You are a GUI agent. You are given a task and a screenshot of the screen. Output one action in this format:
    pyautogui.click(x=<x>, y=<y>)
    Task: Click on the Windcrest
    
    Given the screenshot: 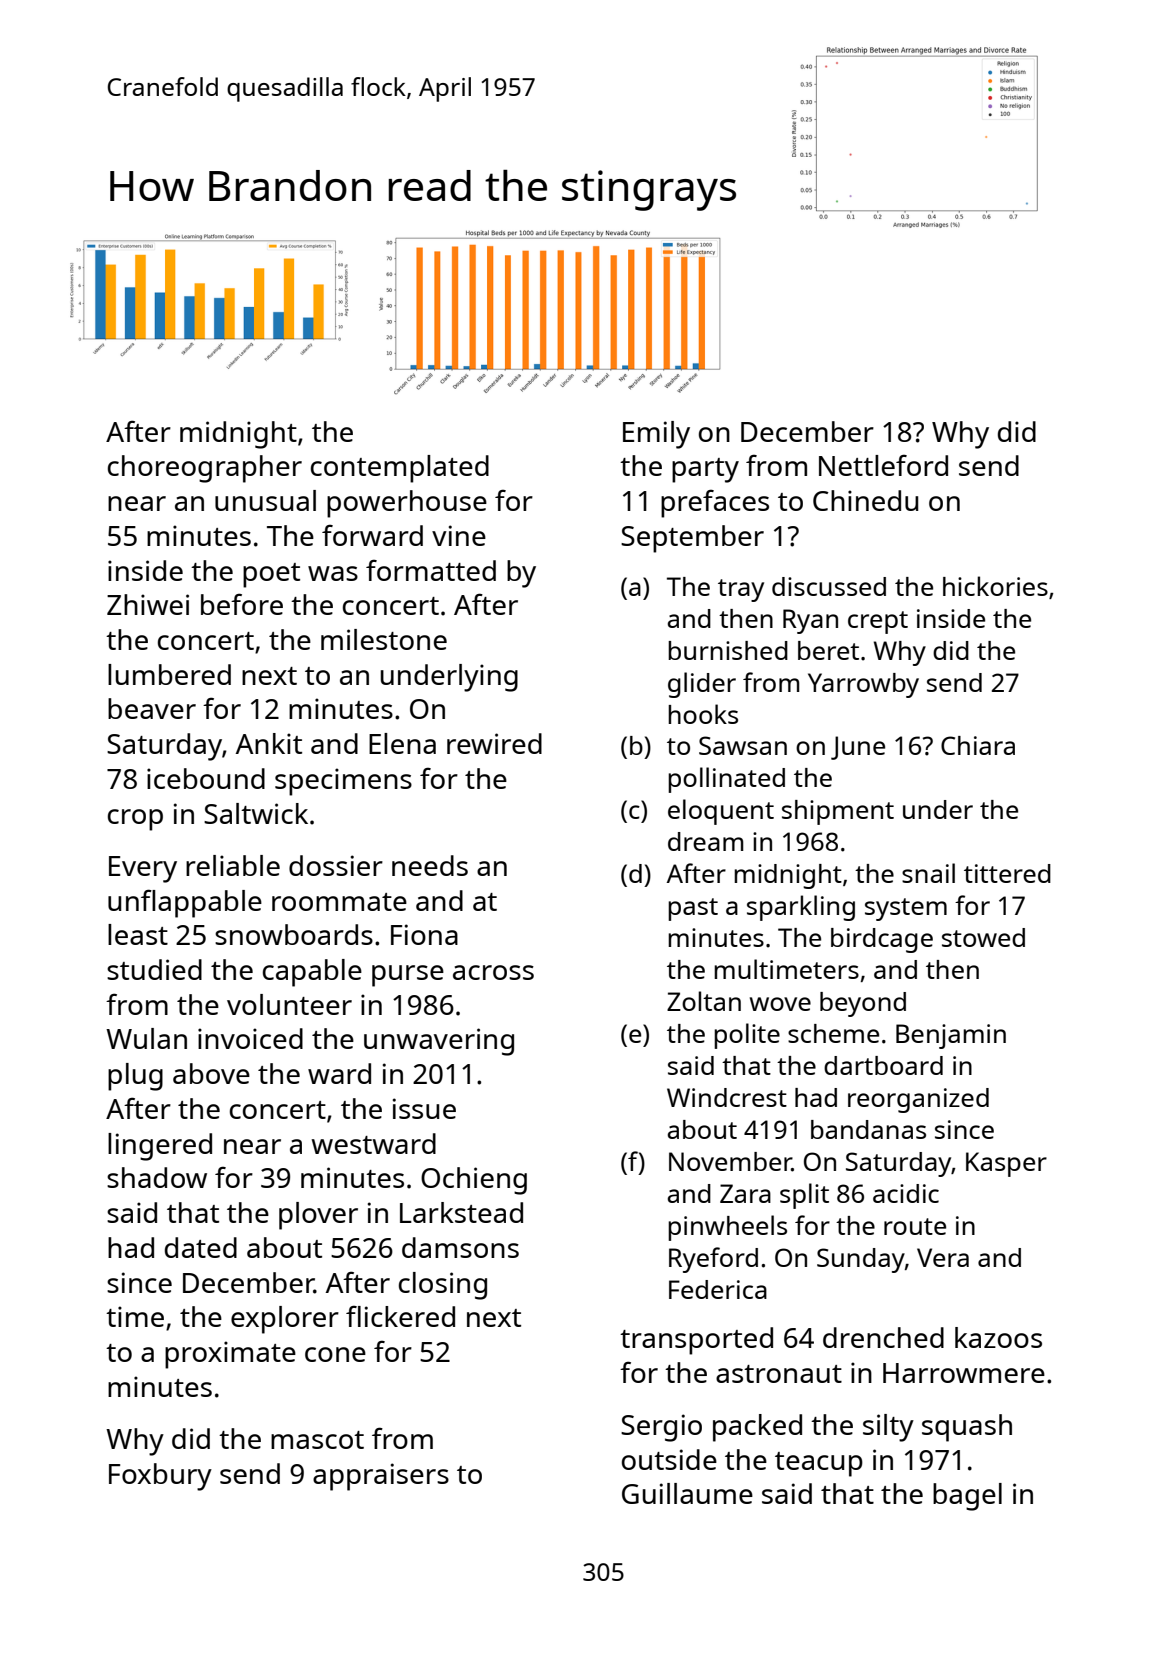 What is the action you would take?
    pyautogui.click(x=727, y=1097)
